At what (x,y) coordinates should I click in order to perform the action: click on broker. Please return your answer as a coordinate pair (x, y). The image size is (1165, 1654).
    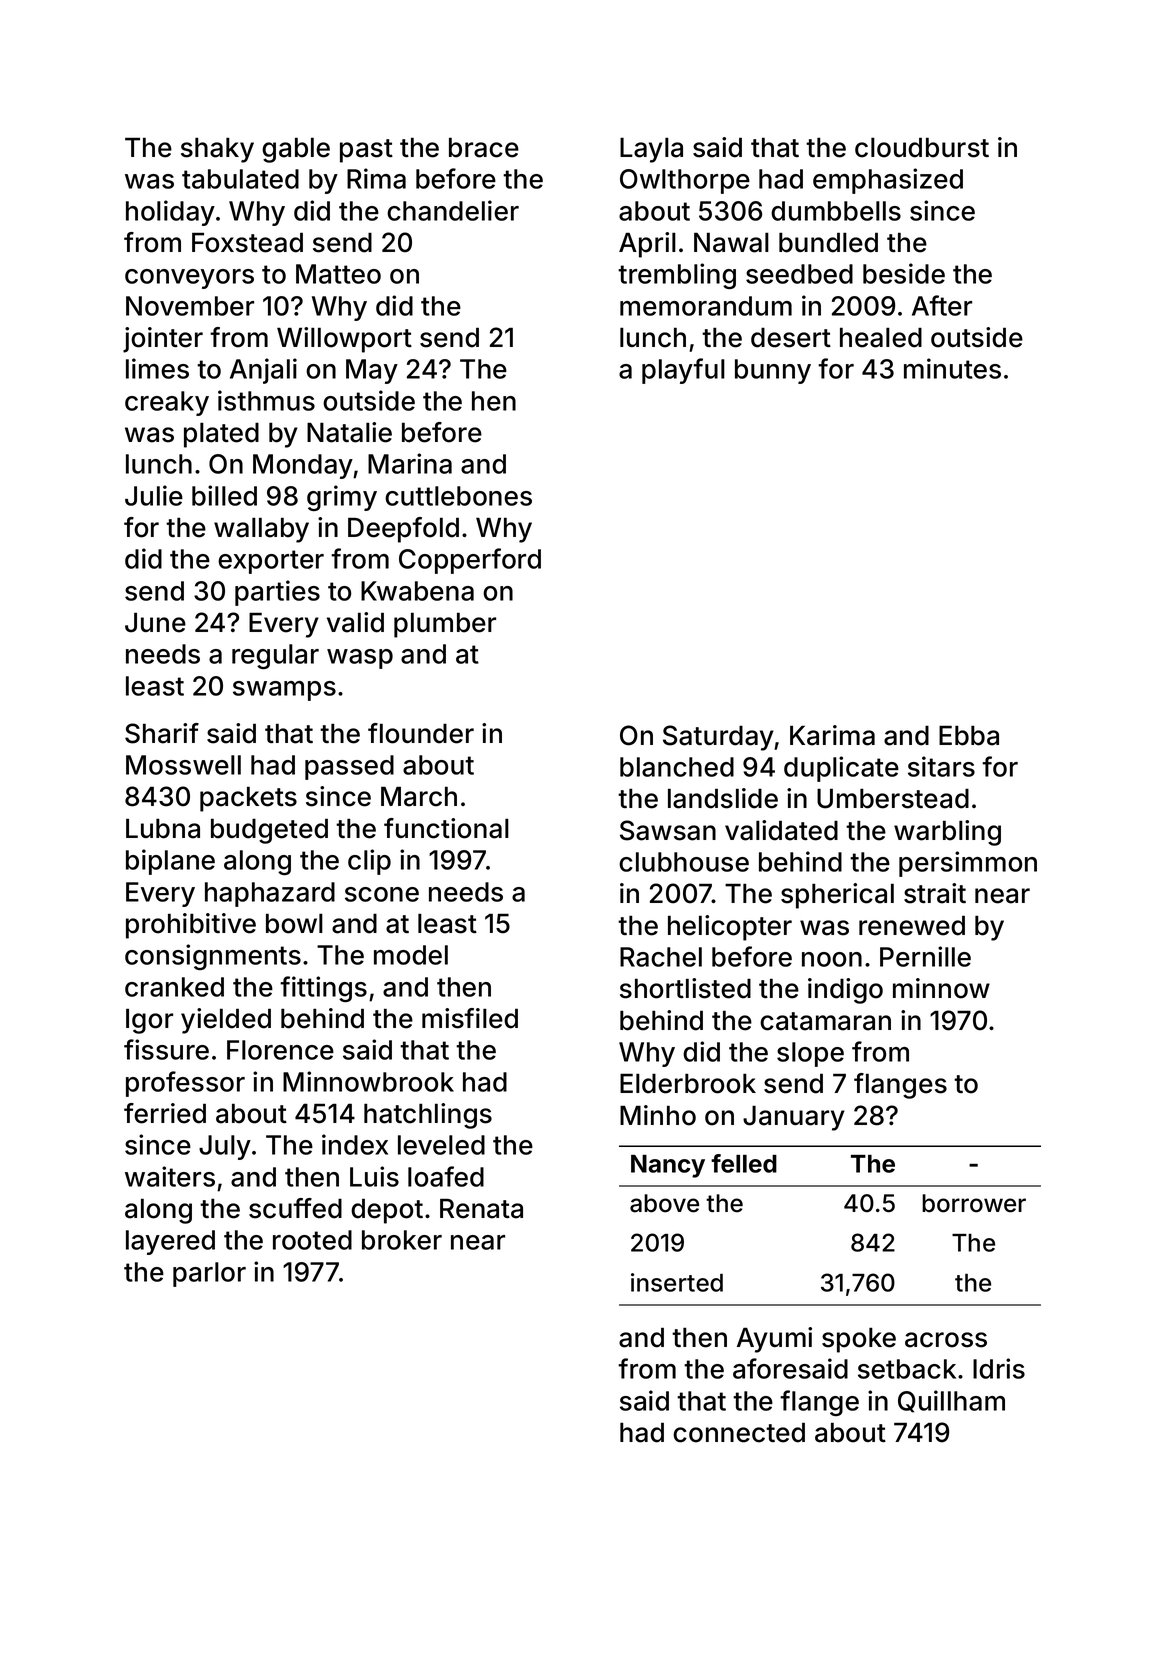
    Looking at the image, I should click on (402, 1240).
